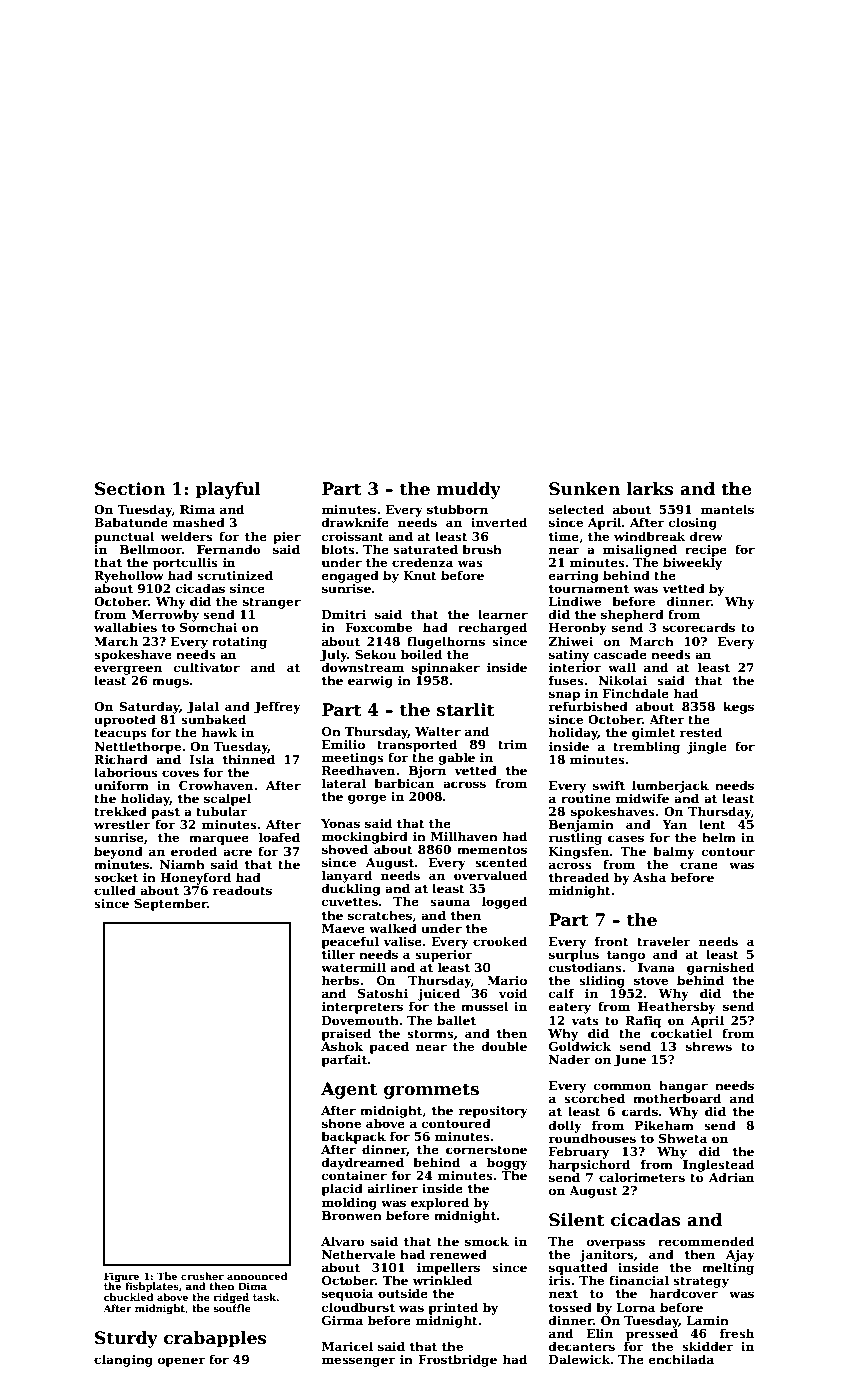  Describe the element at coordinates (425, 549) in the page. I see `saturated` at that location.
